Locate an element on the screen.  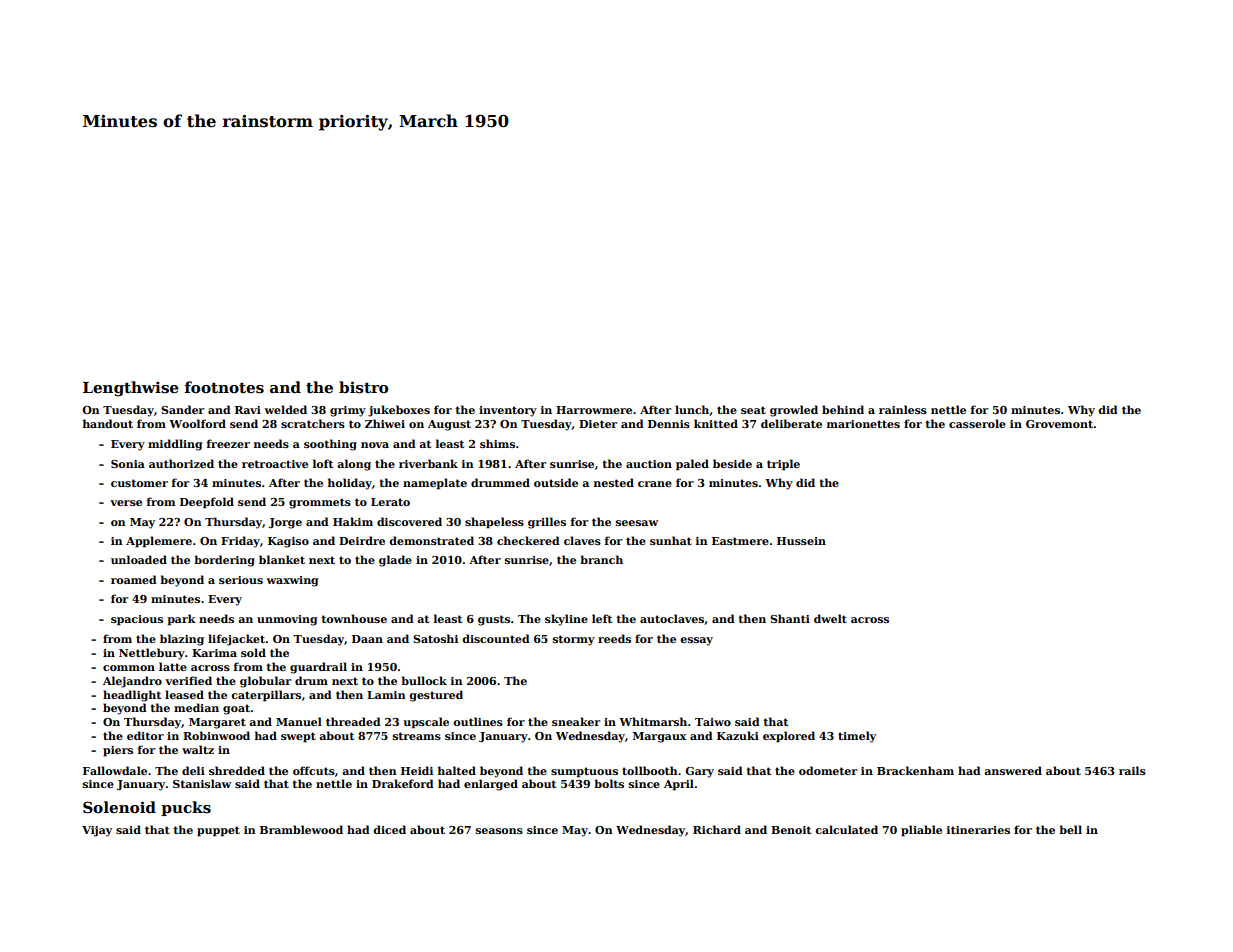
Hussein is located at coordinates (801, 541).
